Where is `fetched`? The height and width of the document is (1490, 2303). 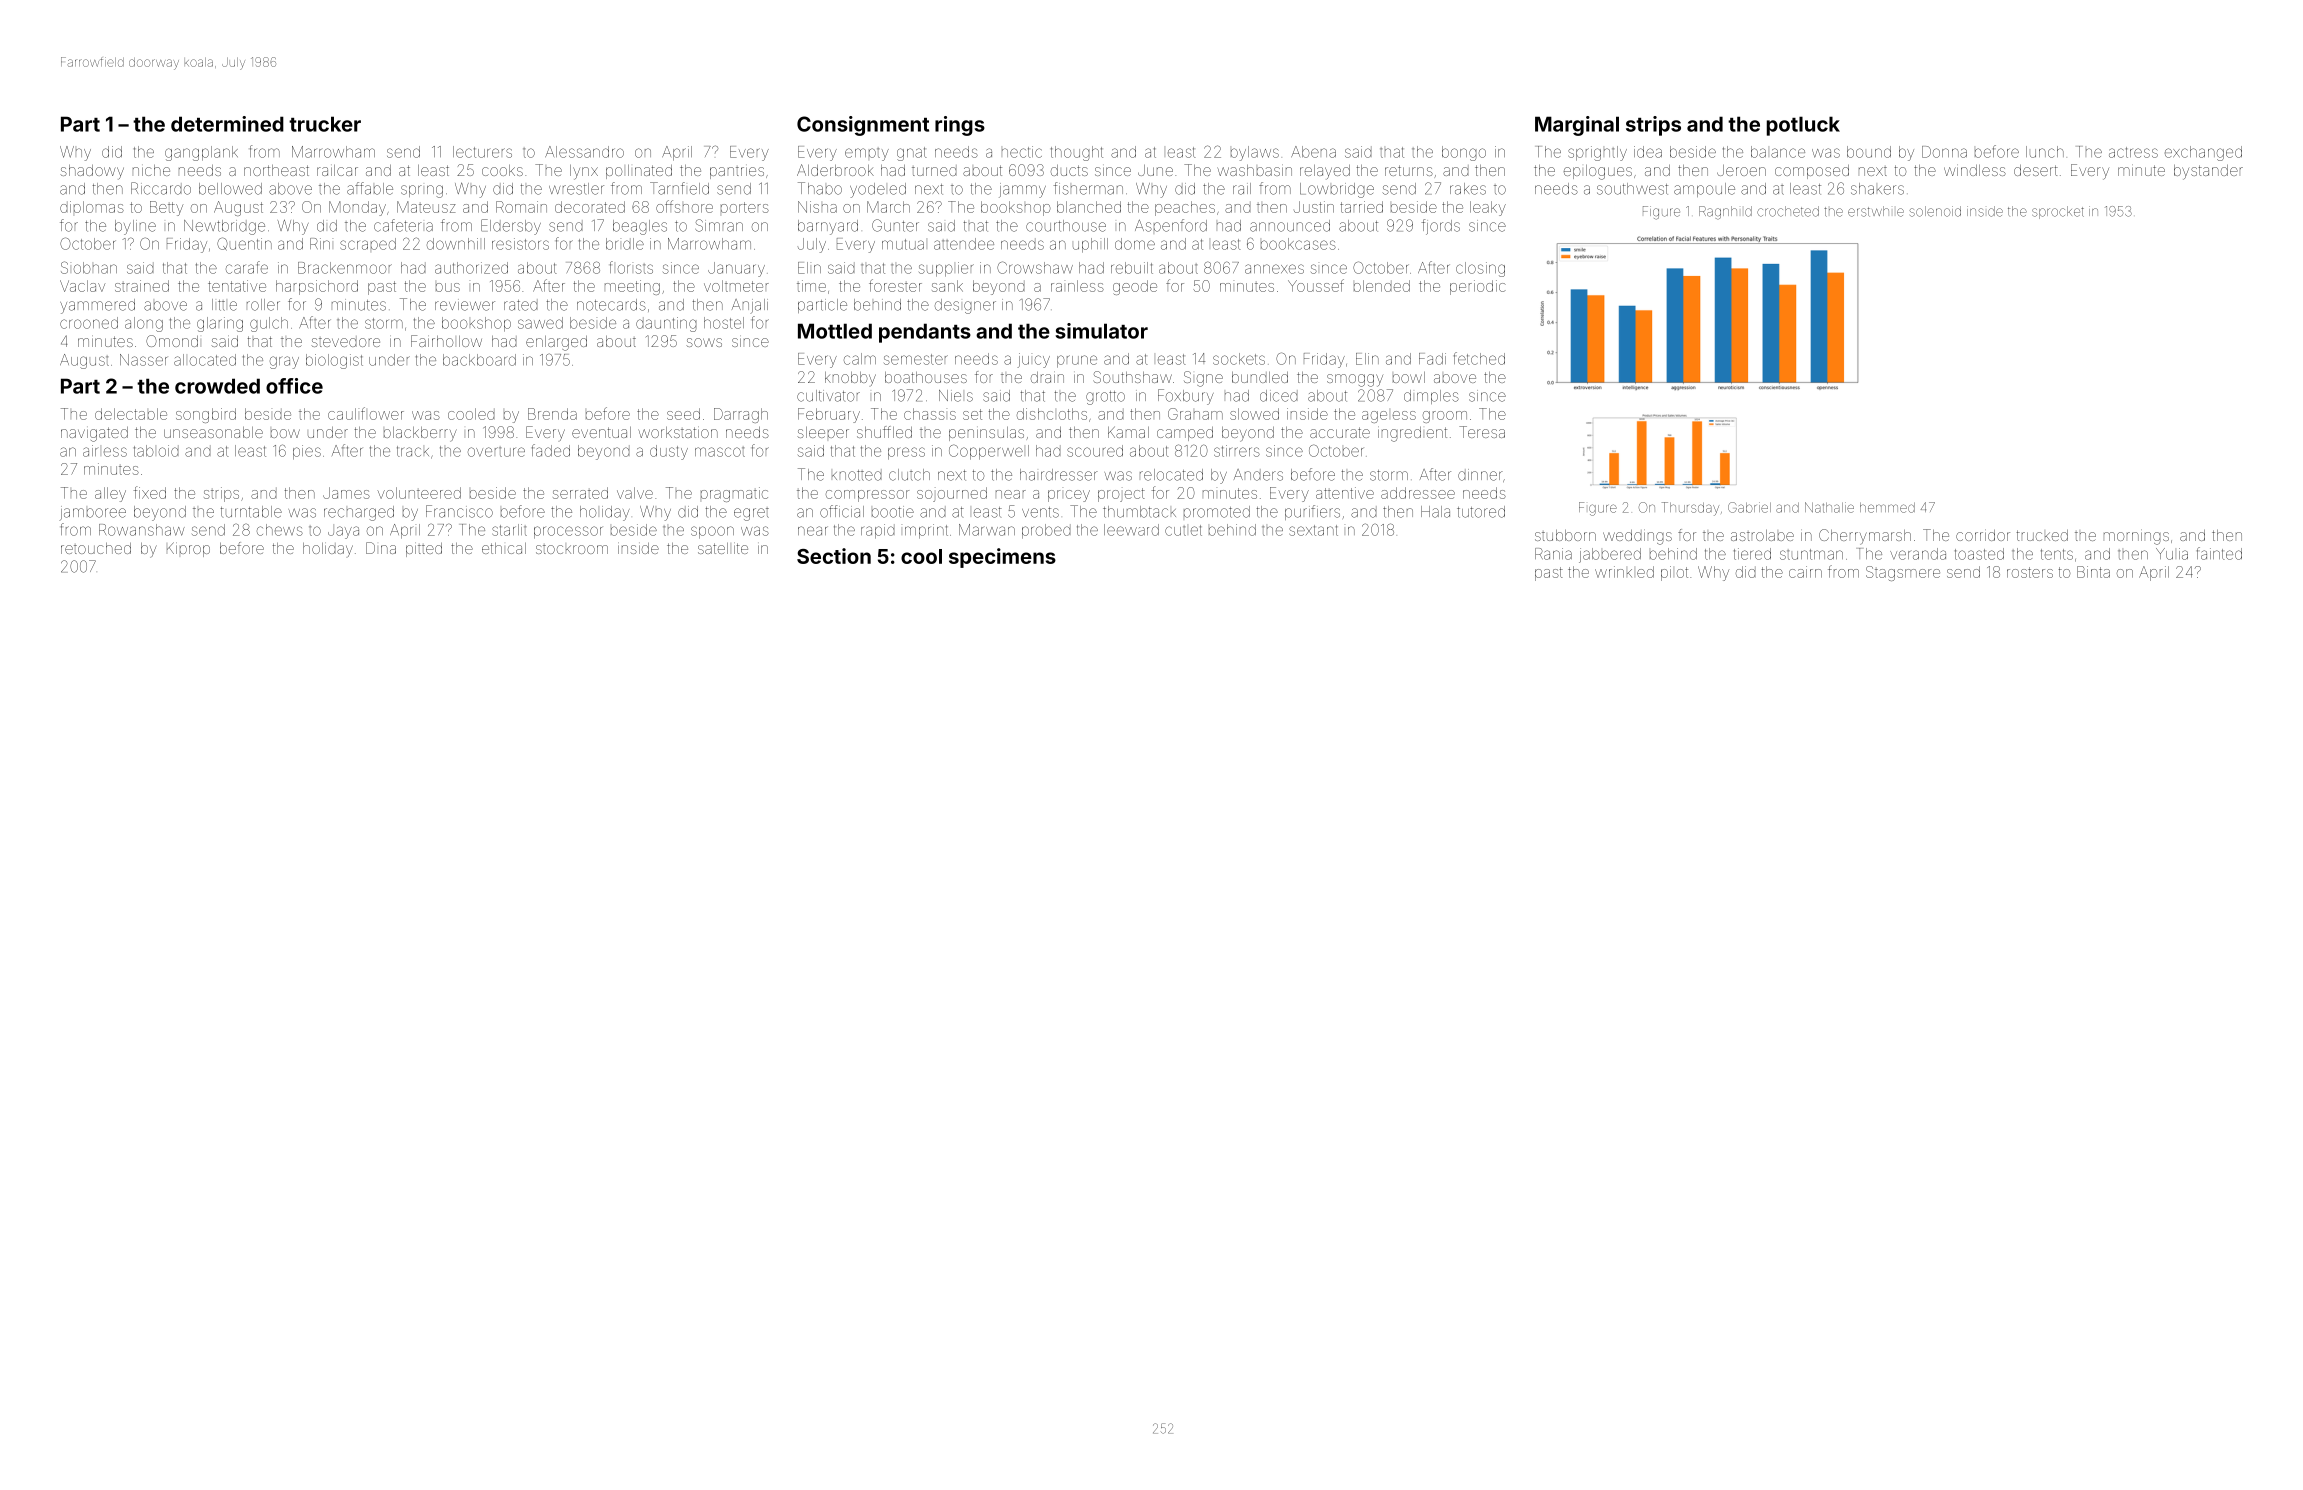
fetched is located at coordinates (1479, 358).
